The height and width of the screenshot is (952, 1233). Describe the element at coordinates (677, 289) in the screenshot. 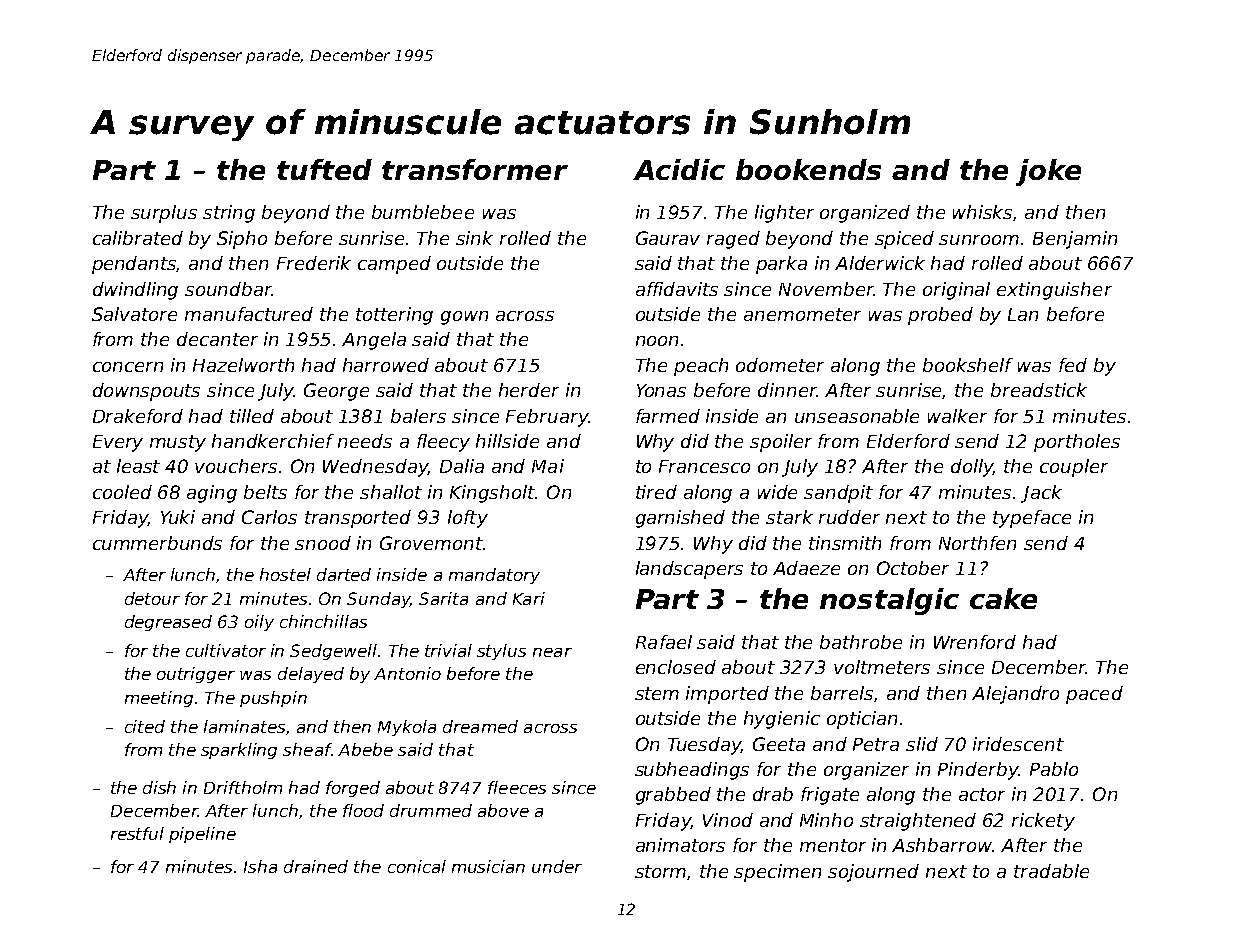

I see `affidavits` at that location.
